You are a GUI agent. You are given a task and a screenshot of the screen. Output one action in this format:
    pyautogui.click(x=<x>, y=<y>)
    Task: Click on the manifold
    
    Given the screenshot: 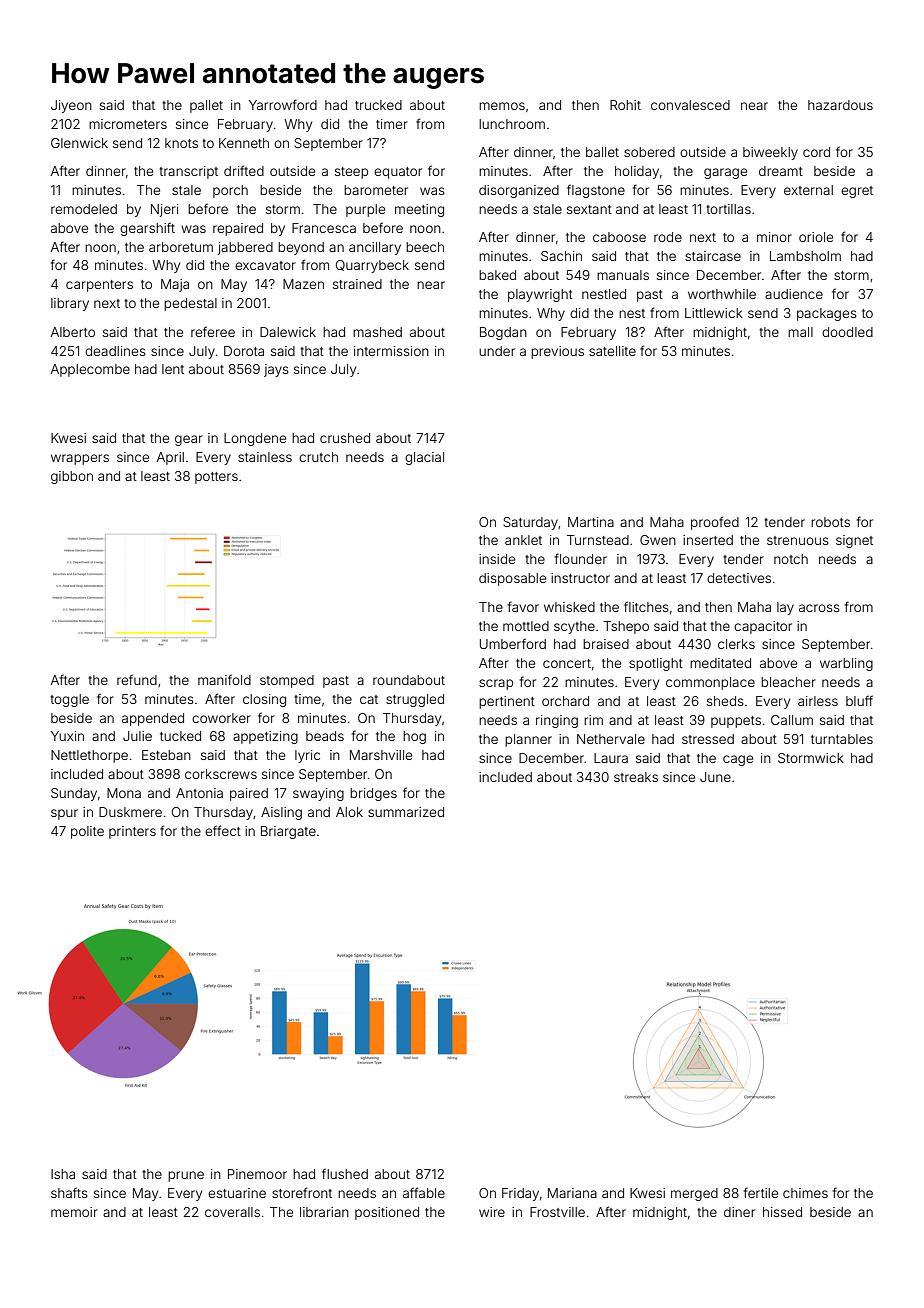 What is the action you would take?
    pyautogui.click(x=224, y=679)
